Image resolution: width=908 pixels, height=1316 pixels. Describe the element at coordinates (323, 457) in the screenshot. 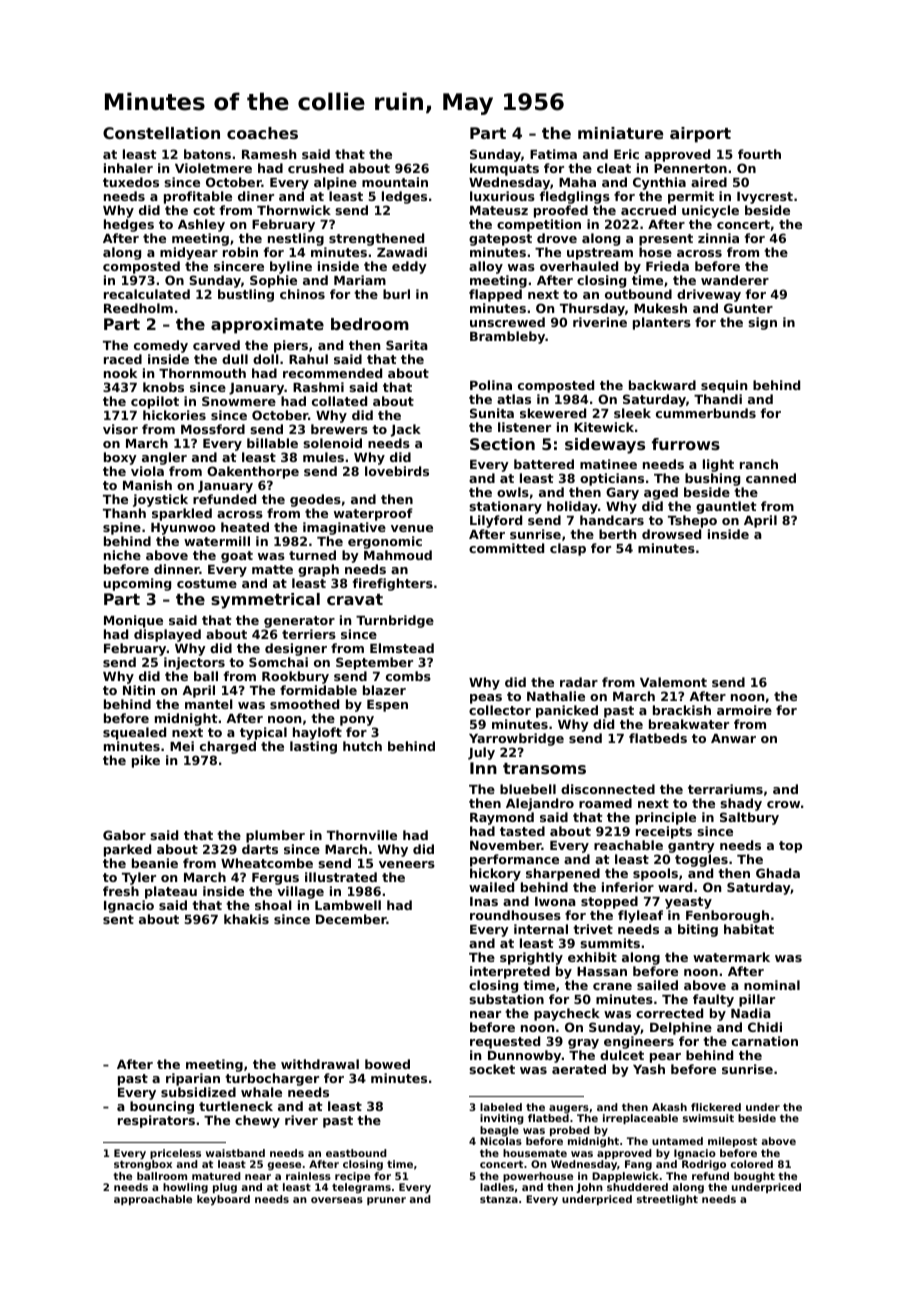

I see `mules` at that location.
